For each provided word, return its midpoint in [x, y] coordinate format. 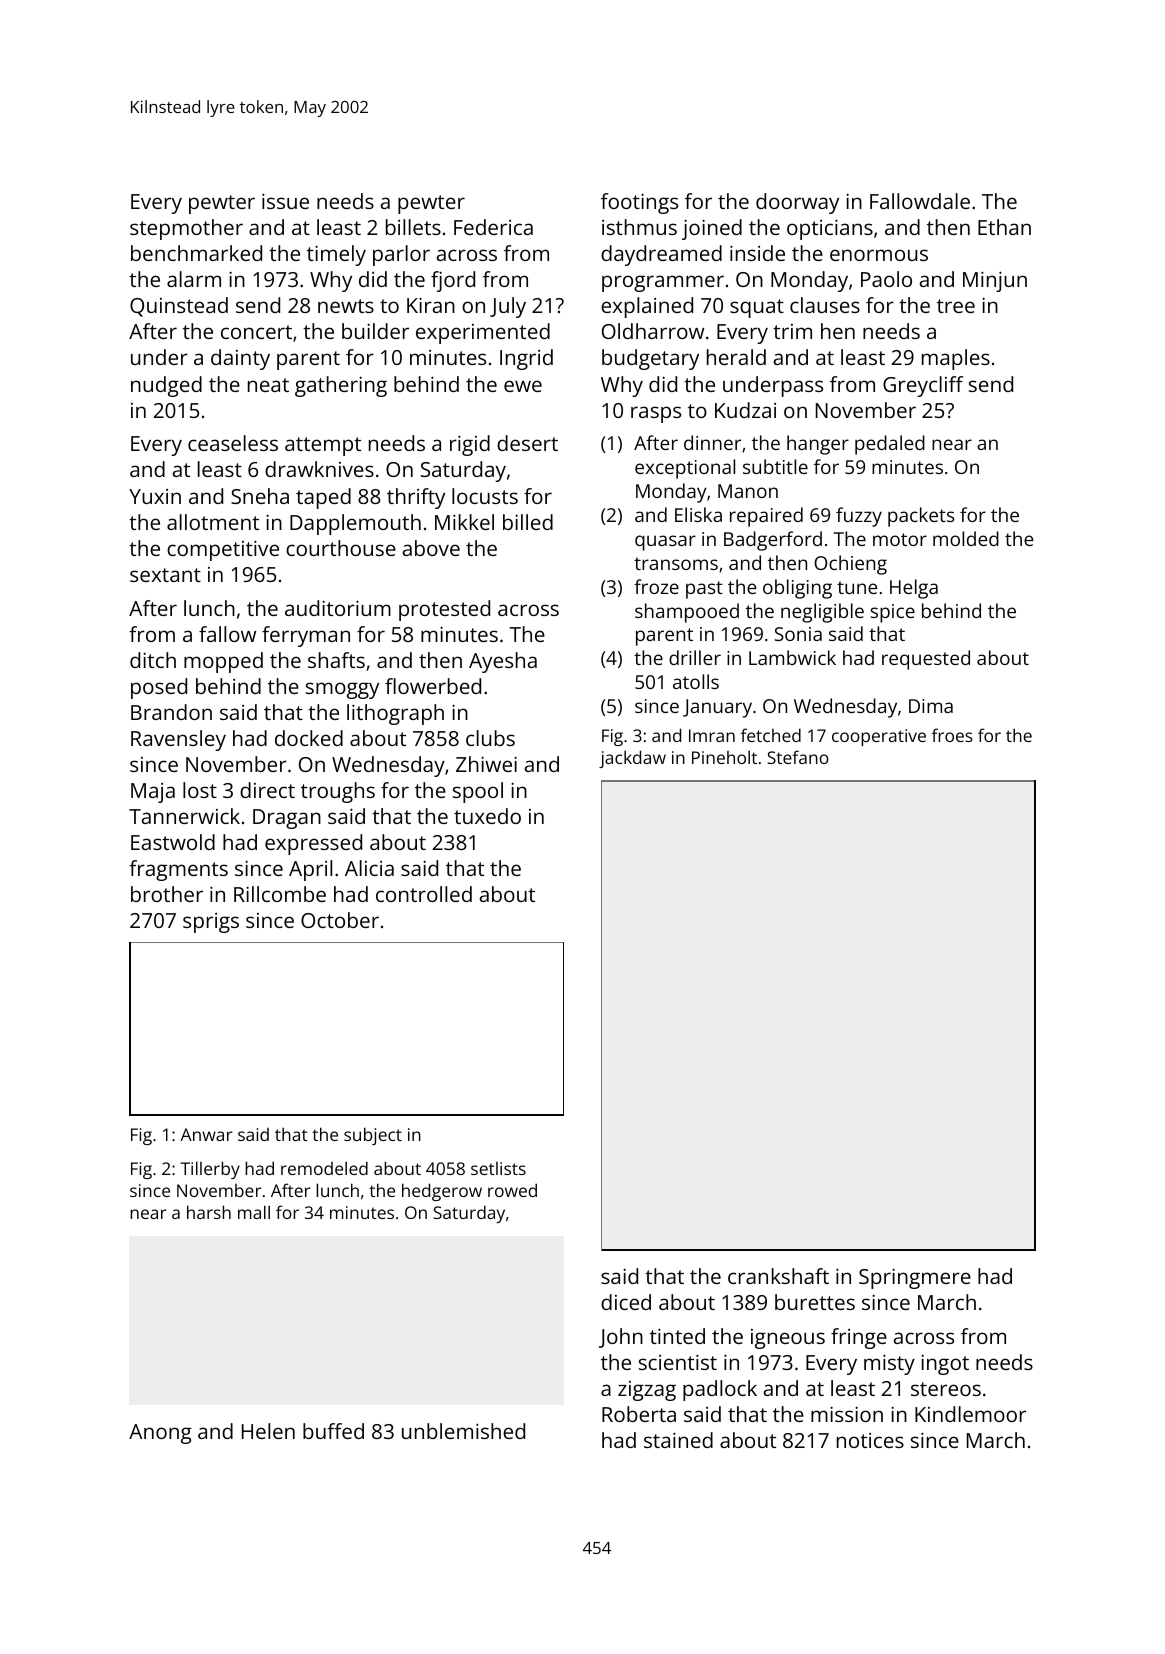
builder [375, 331]
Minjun [995, 281]
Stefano [798, 757]
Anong [160, 1434]
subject [373, 1136]
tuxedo [487, 816]
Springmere [915, 1278]
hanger [818, 445]
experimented [483, 333]
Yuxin [155, 496]
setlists [498, 1168]
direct [267, 790]
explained [647, 307]
